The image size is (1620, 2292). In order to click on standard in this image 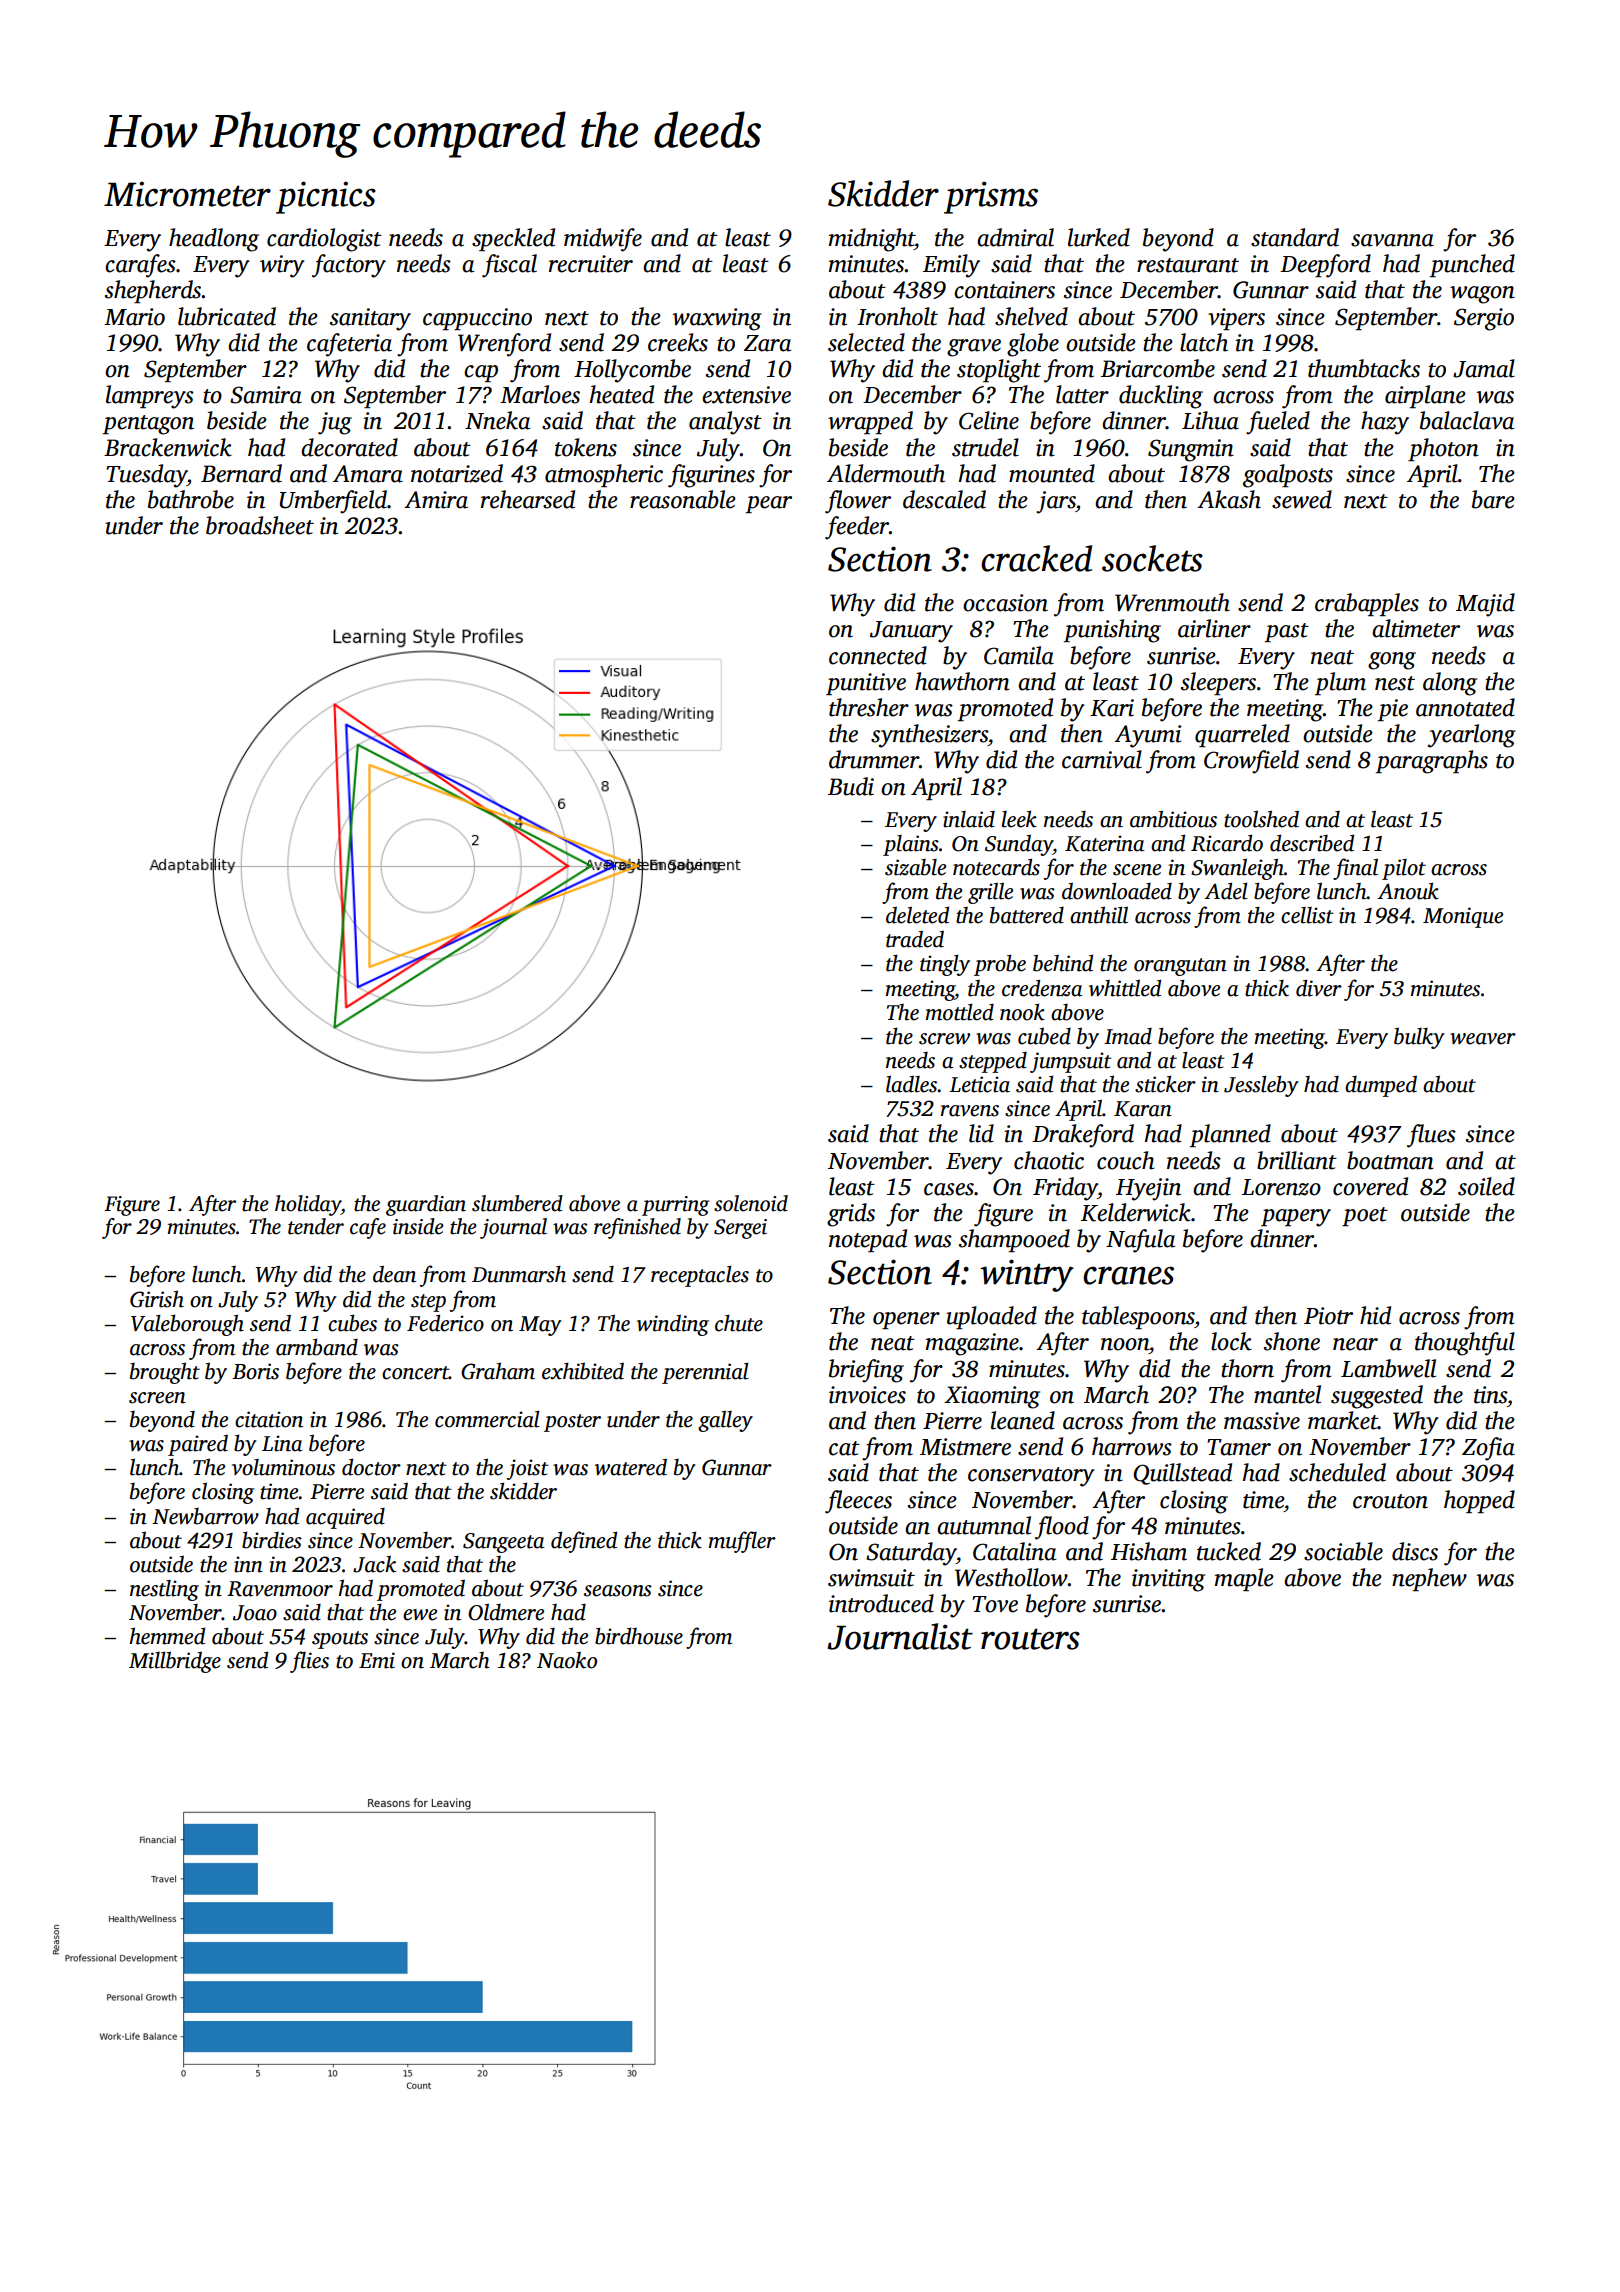, I will do `click(1295, 237)`.
